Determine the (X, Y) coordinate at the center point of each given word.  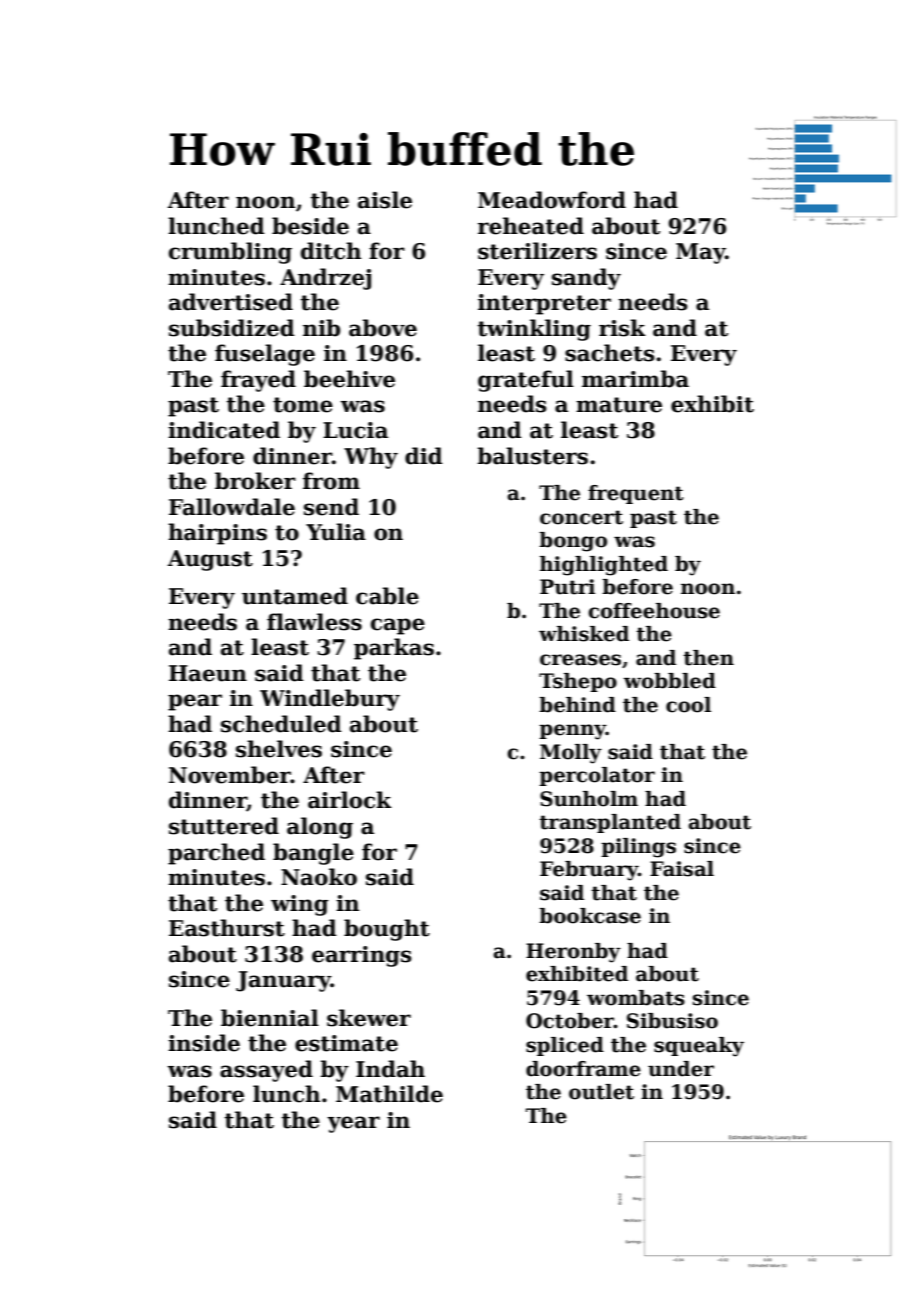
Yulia (336, 532)
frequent (636, 494)
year (353, 1124)
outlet (601, 1092)
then (708, 658)
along (320, 828)
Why (371, 458)
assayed (266, 1071)
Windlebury (330, 700)
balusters (532, 456)
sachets (610, 353)
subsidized (232, 328)
